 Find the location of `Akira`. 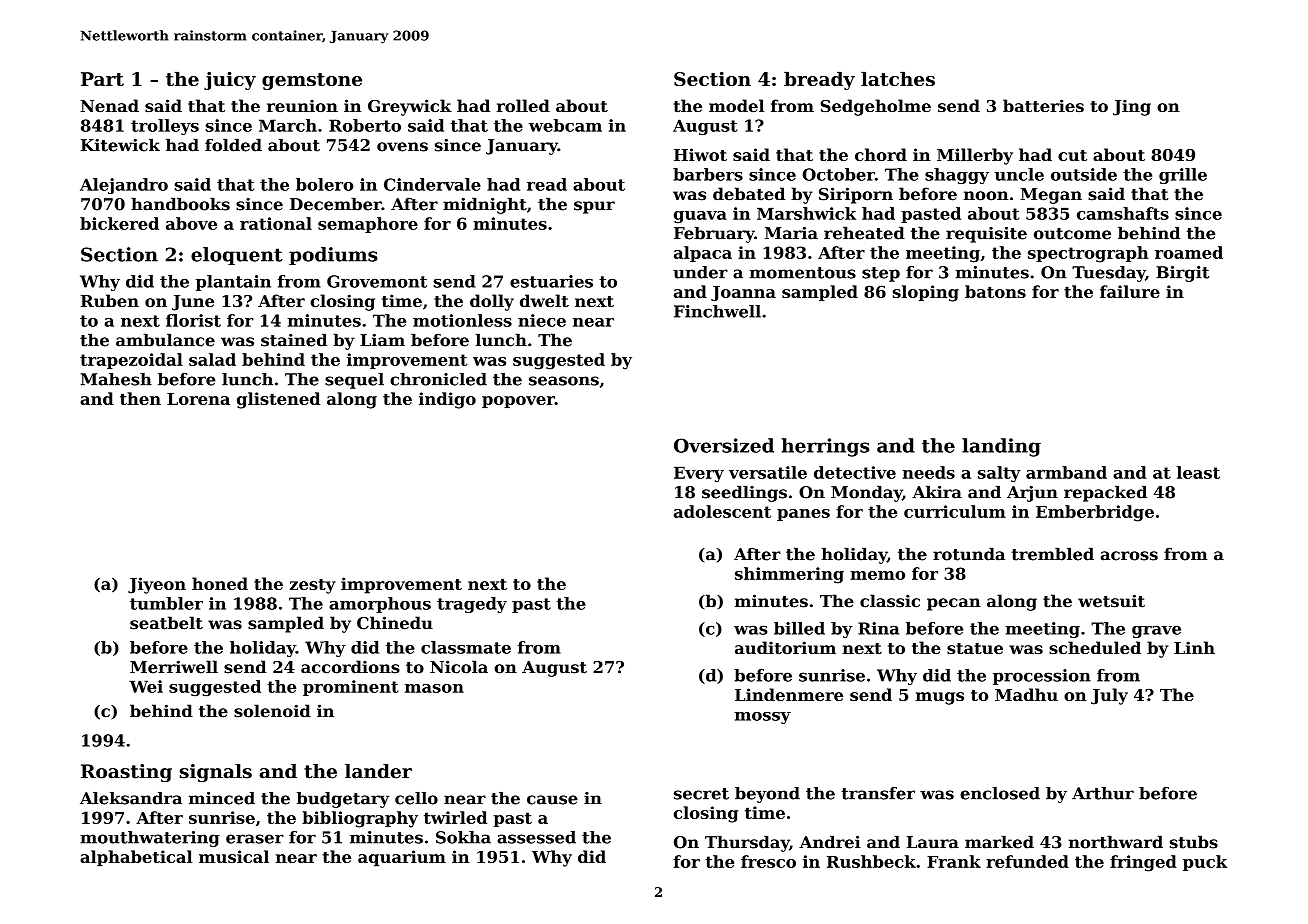

Akira is located at coordinates (937, 492).
